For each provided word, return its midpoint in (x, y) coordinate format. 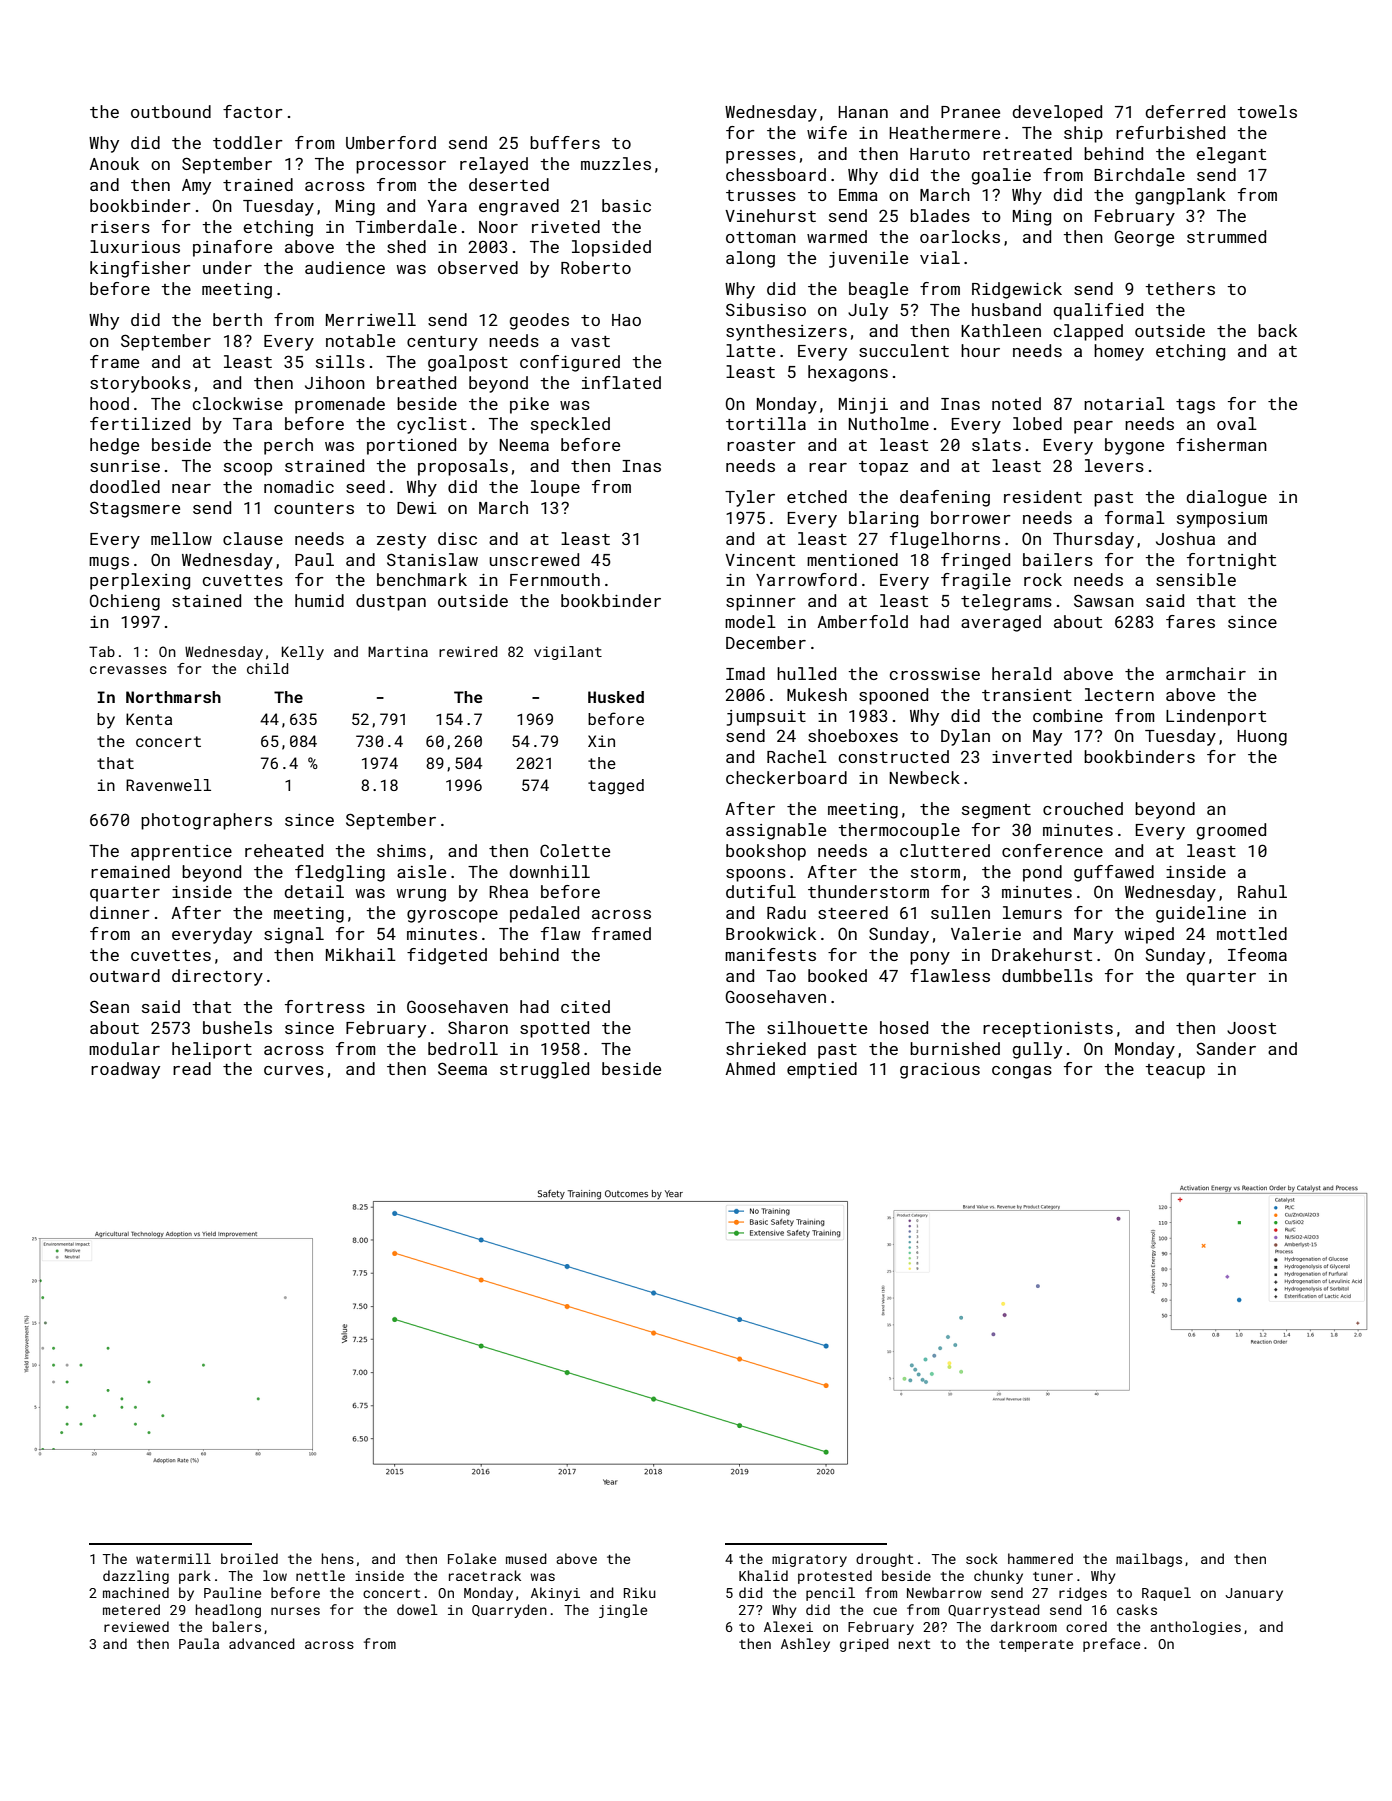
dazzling (136, 1577)
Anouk (114, 163)
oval (1237, 423)
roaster (761, 445)
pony (930, 958)
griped (864, 1645)
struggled (544, 1070)
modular (124, 1048)
